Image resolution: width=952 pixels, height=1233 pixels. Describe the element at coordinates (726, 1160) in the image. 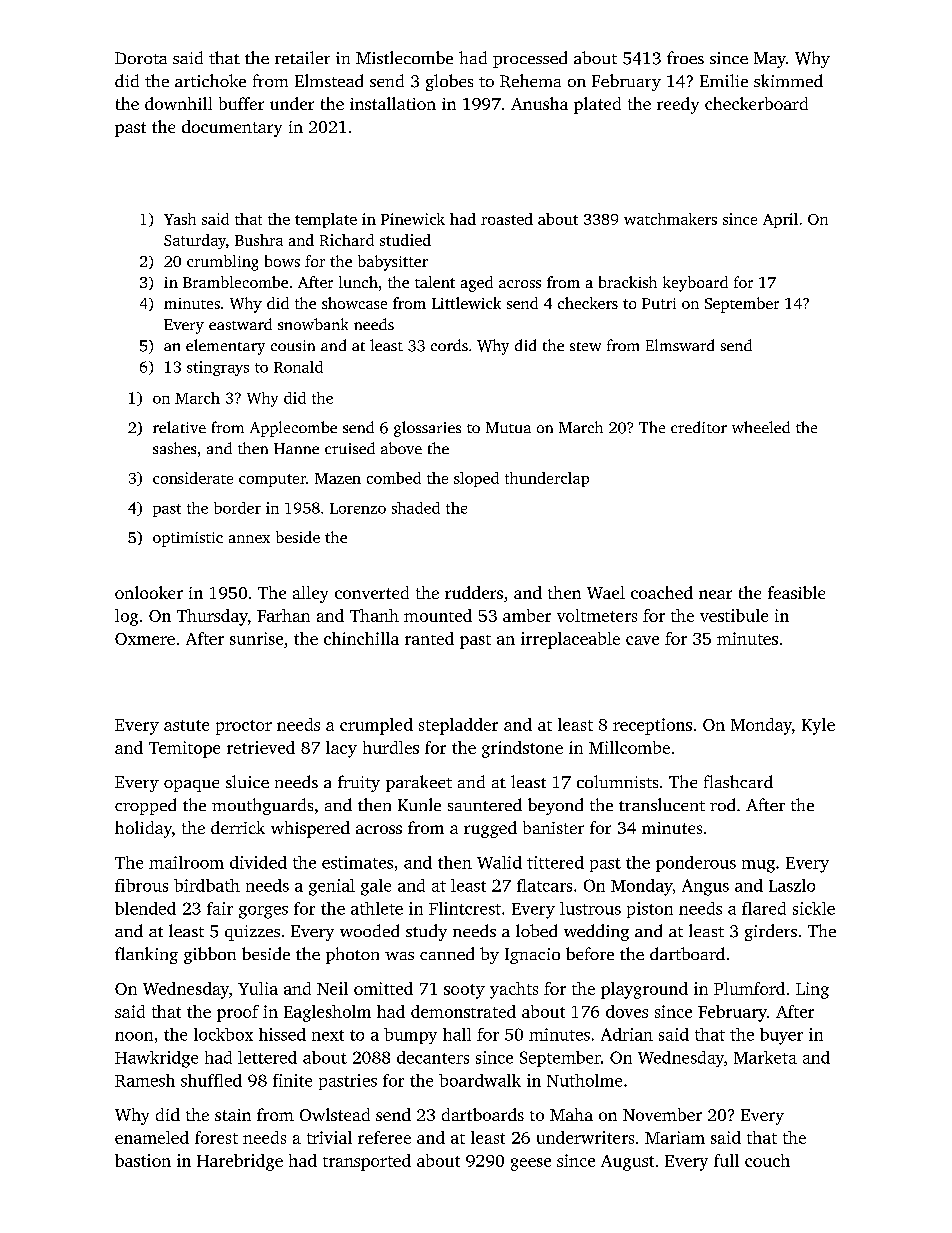

I see `full` at that location.
